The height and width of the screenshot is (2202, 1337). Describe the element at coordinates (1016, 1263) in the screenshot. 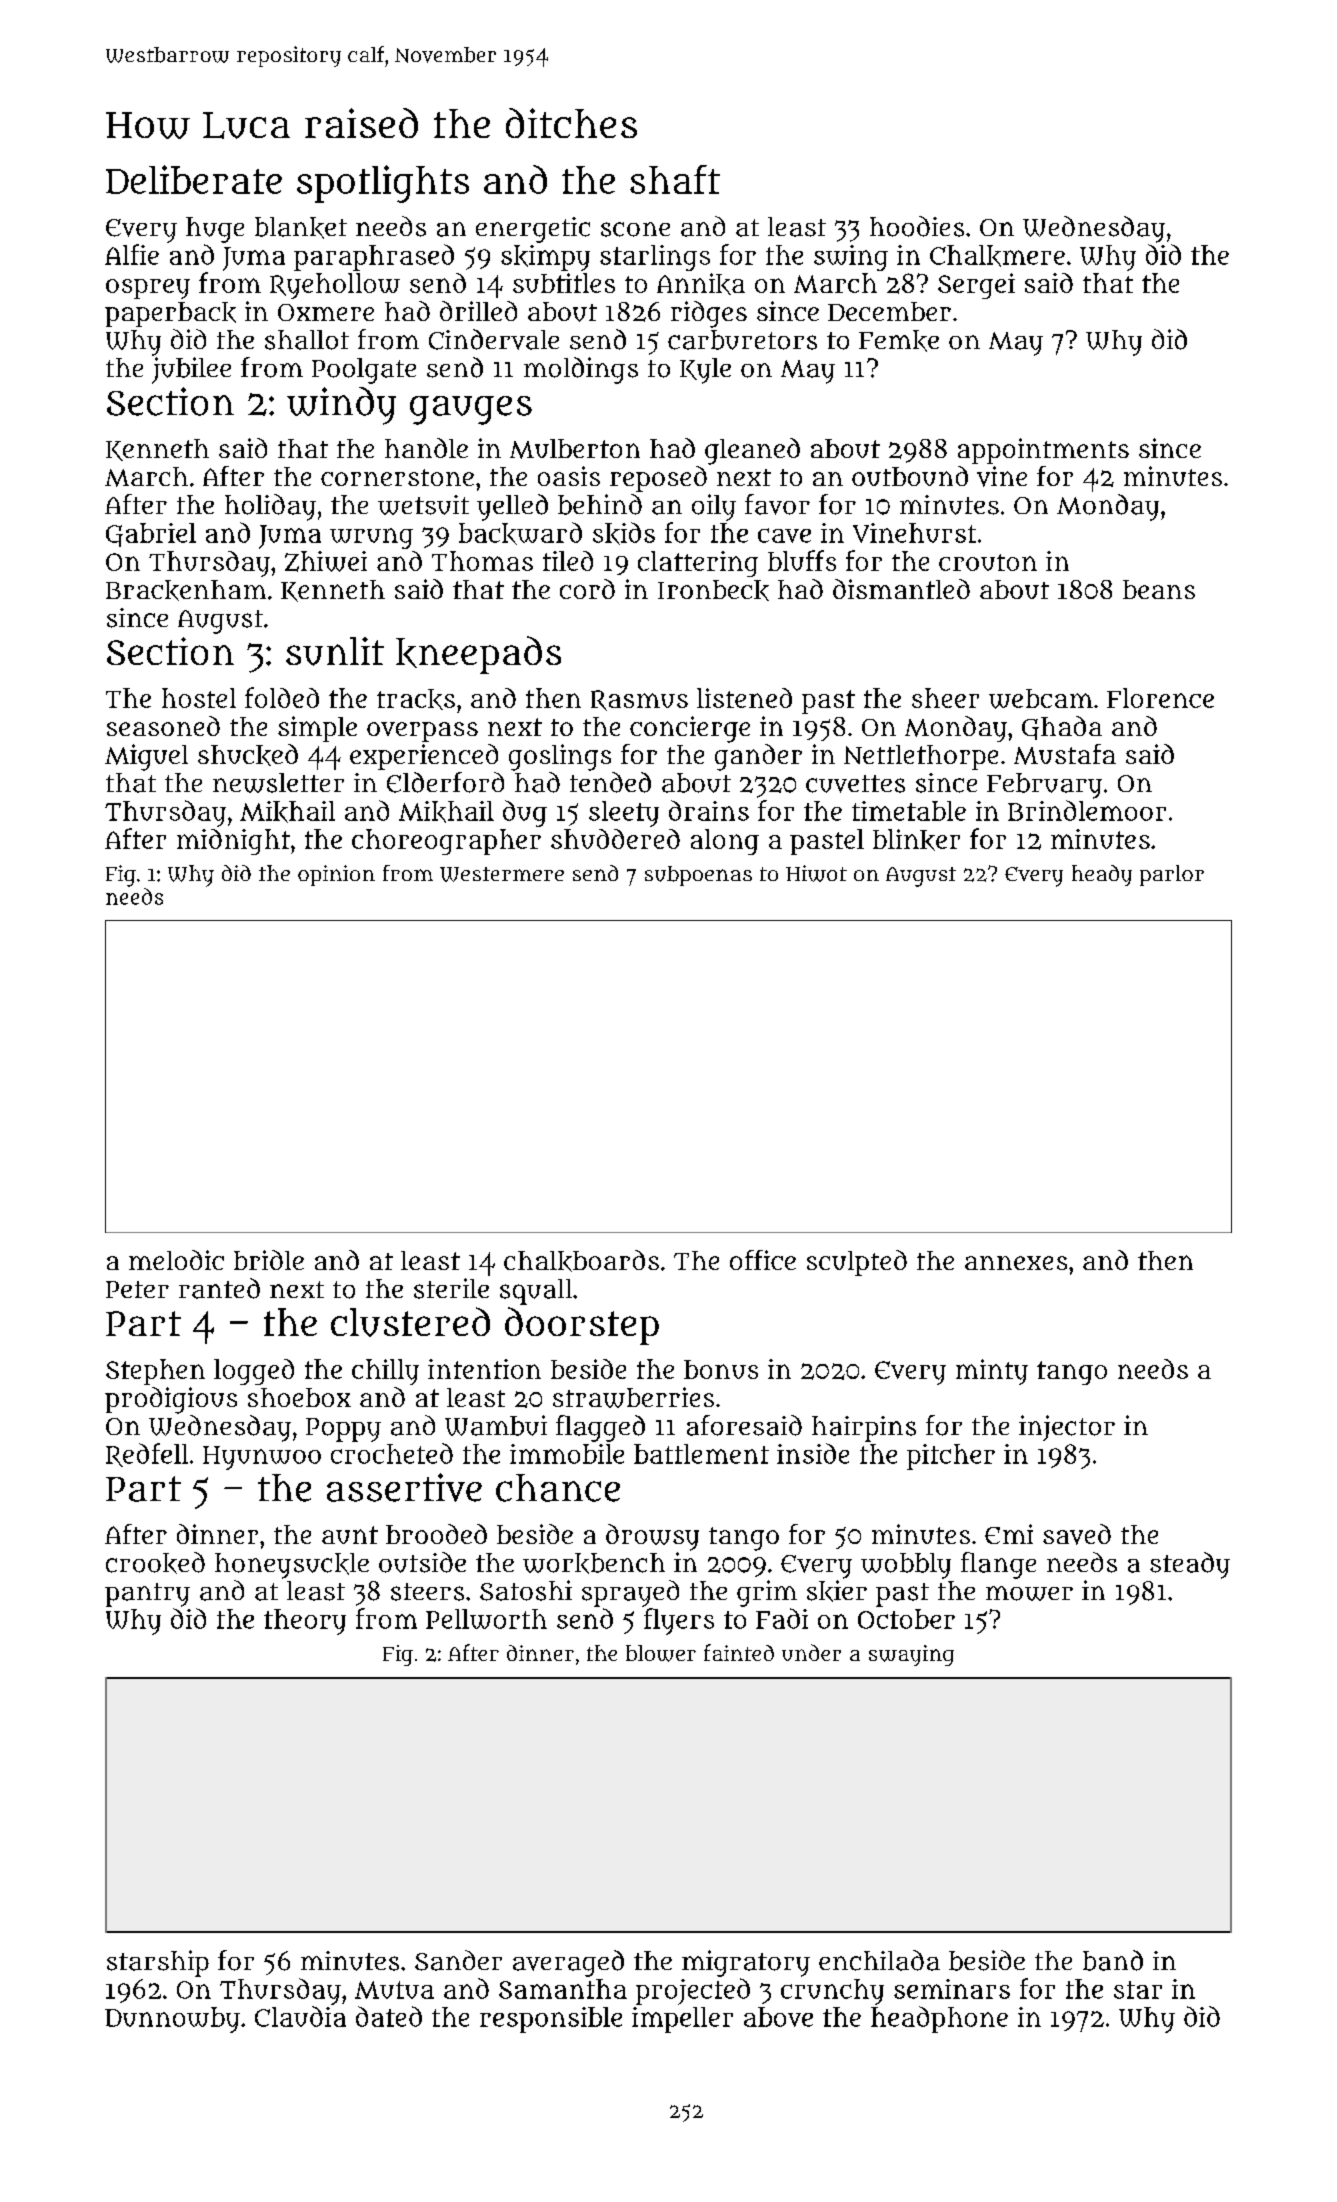

I see `annexes` at that location.
